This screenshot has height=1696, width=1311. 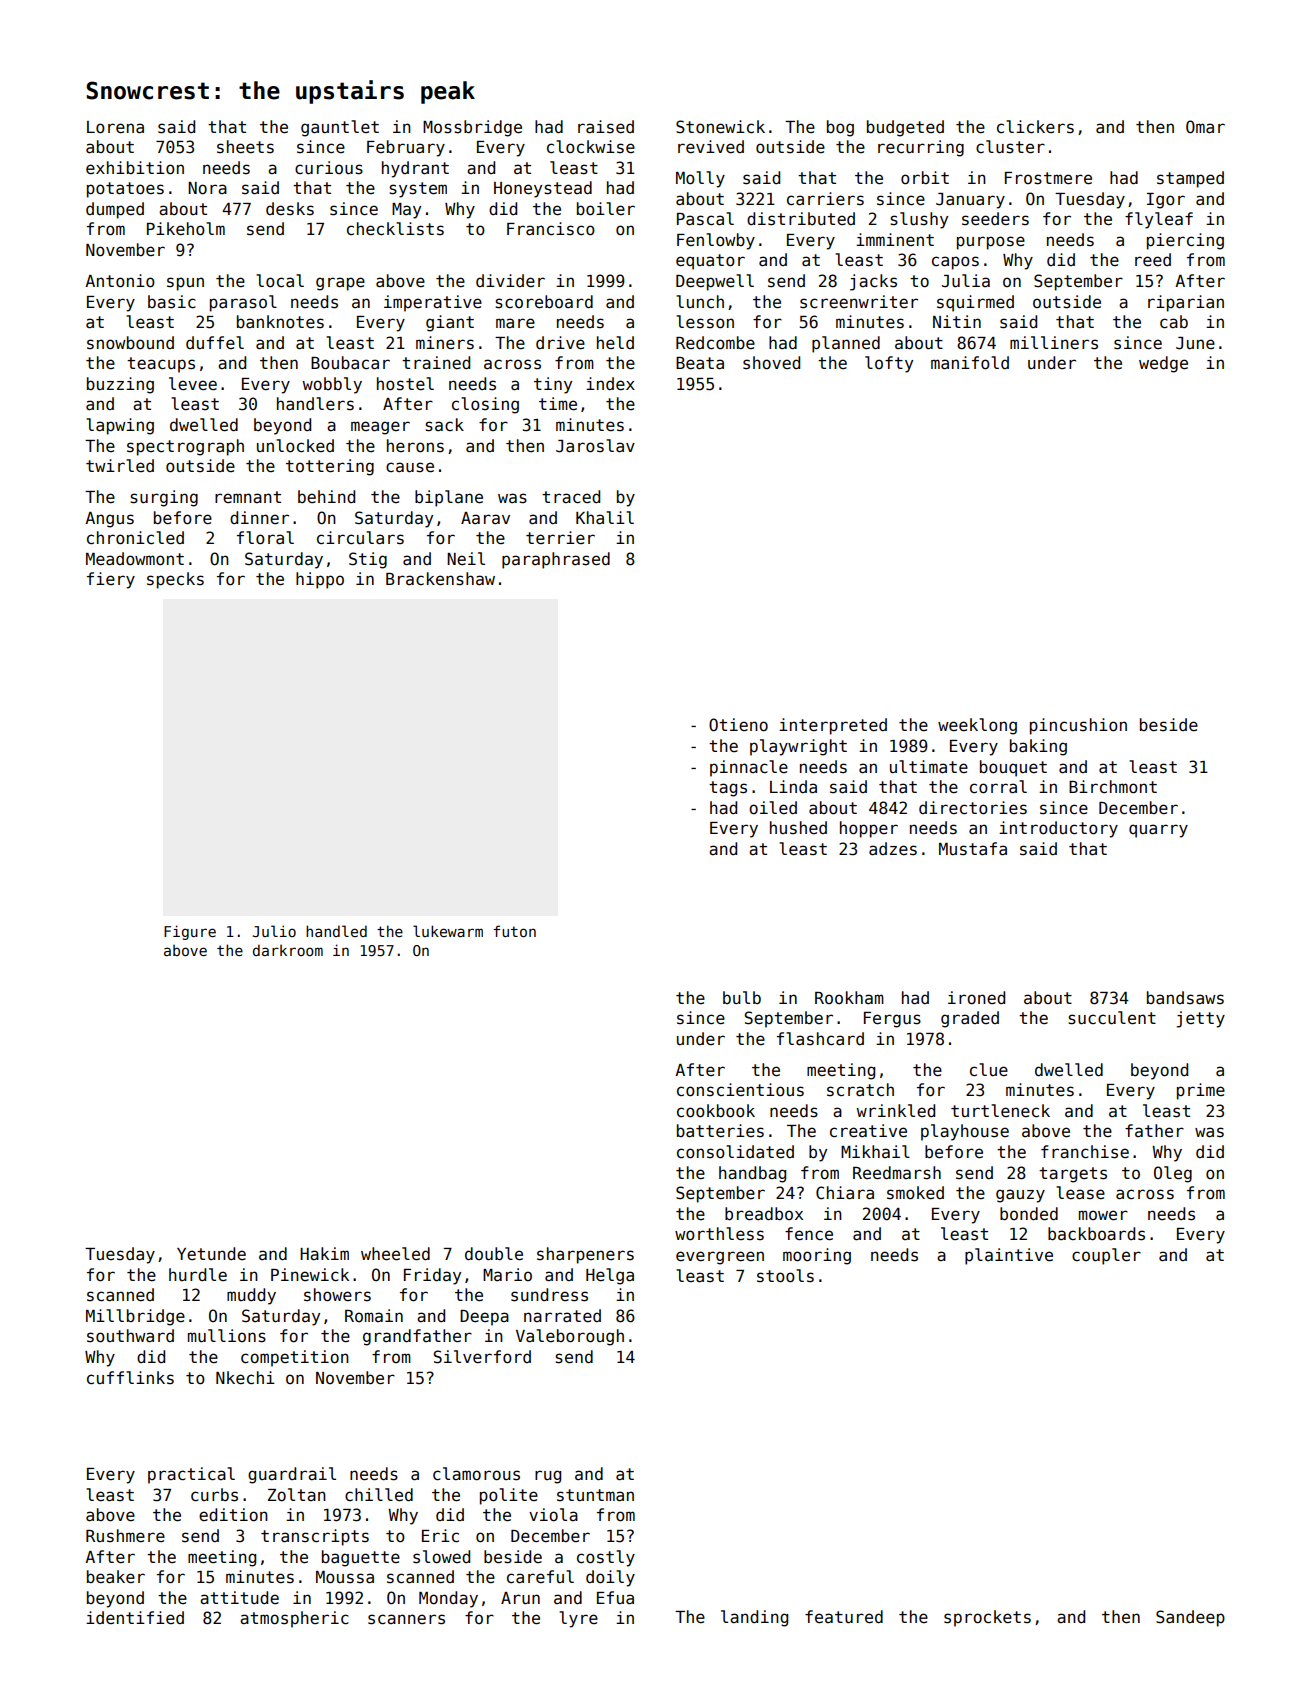 What do you see at coordinates (1113, 787) in the screenshot?
I see `Birchmont` at bounding box center [1113, 787].
